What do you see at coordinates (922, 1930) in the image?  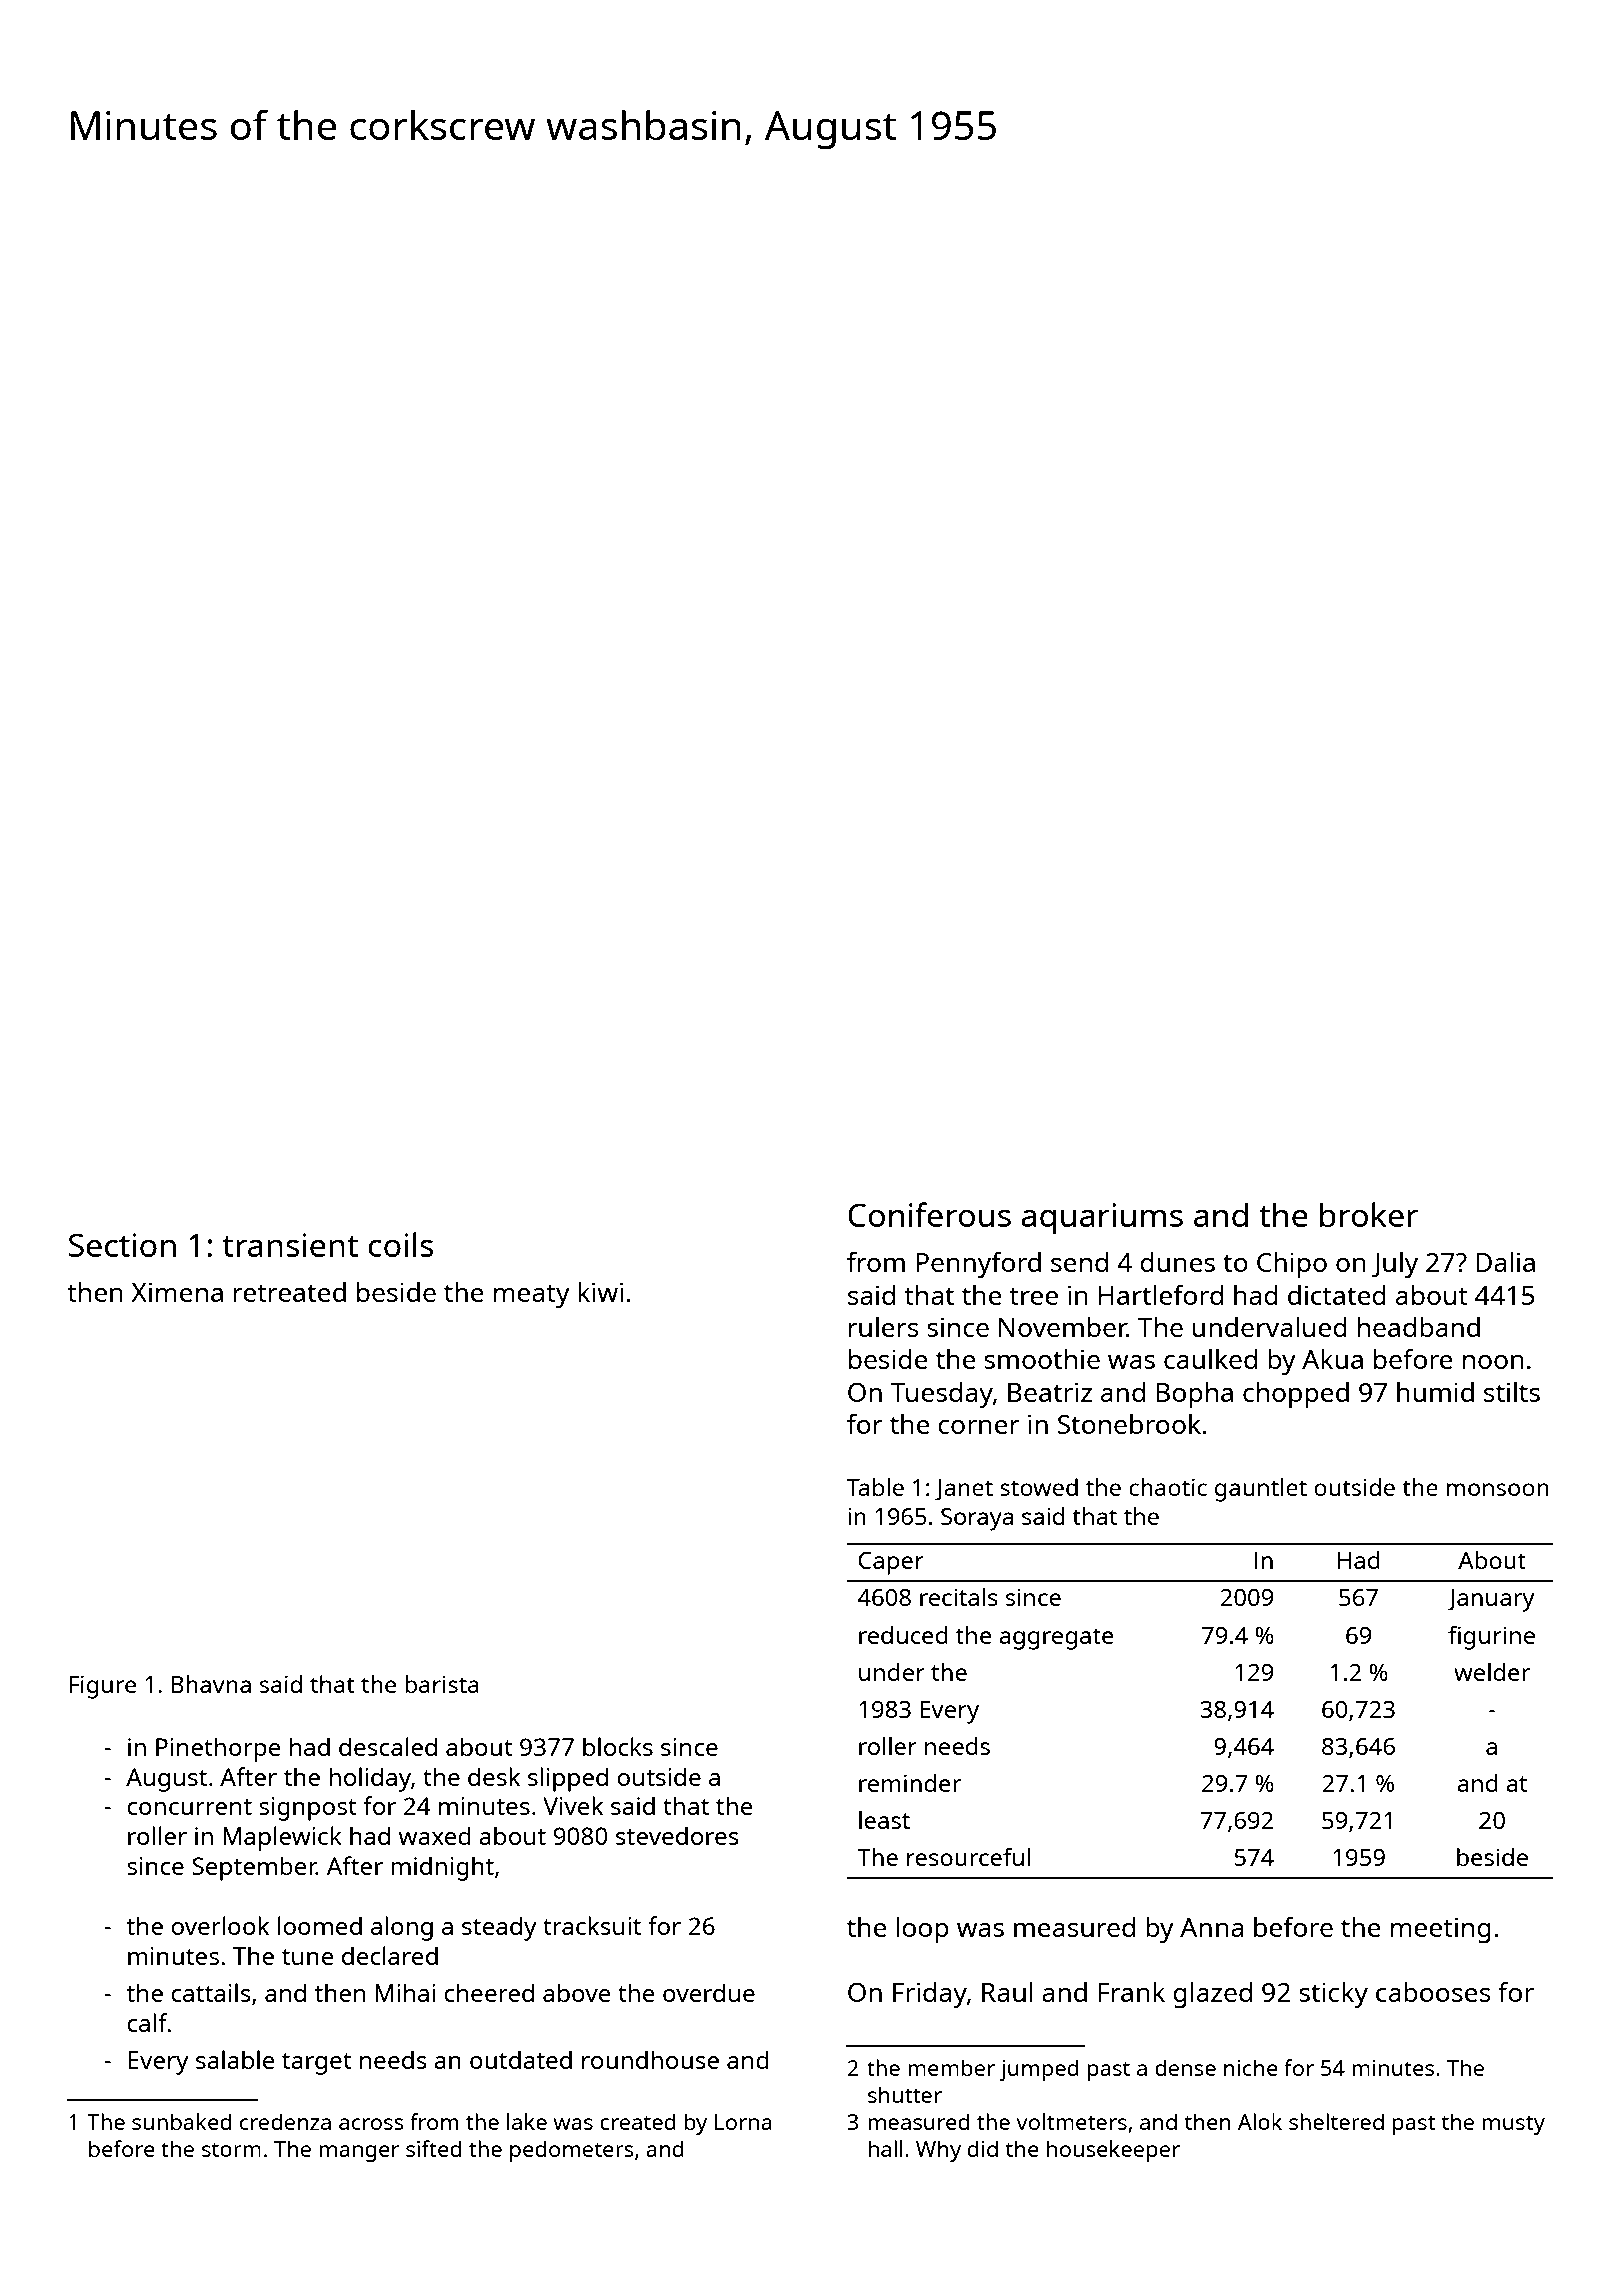 I see `loop` at bounding box center [922, 1930].
